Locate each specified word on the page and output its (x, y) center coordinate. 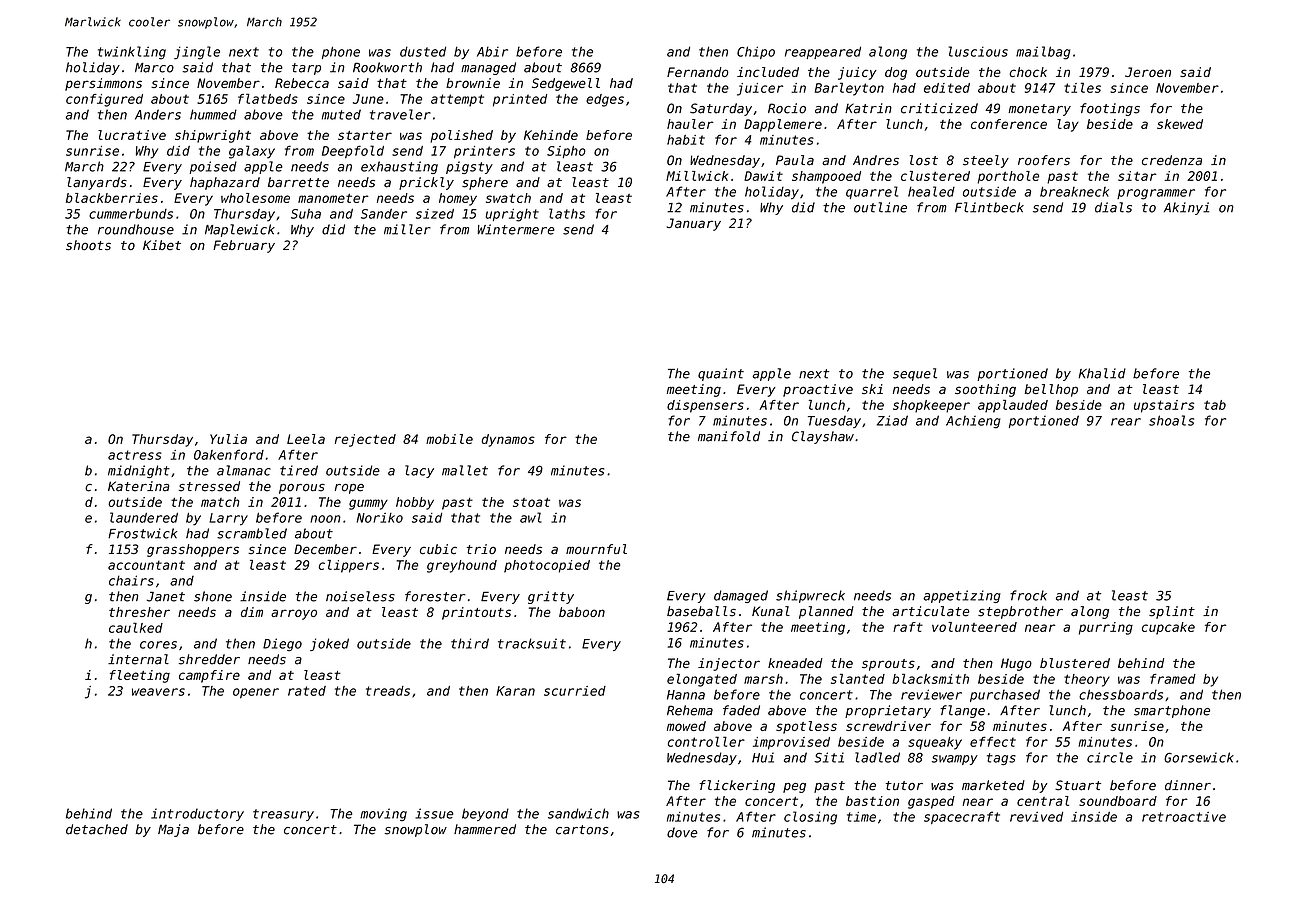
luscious (978, 51)
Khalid (1102, 373)
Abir (492, 51)
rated (307, 691)
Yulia (228, 439)
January (694, 224)
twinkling (132, 53)
